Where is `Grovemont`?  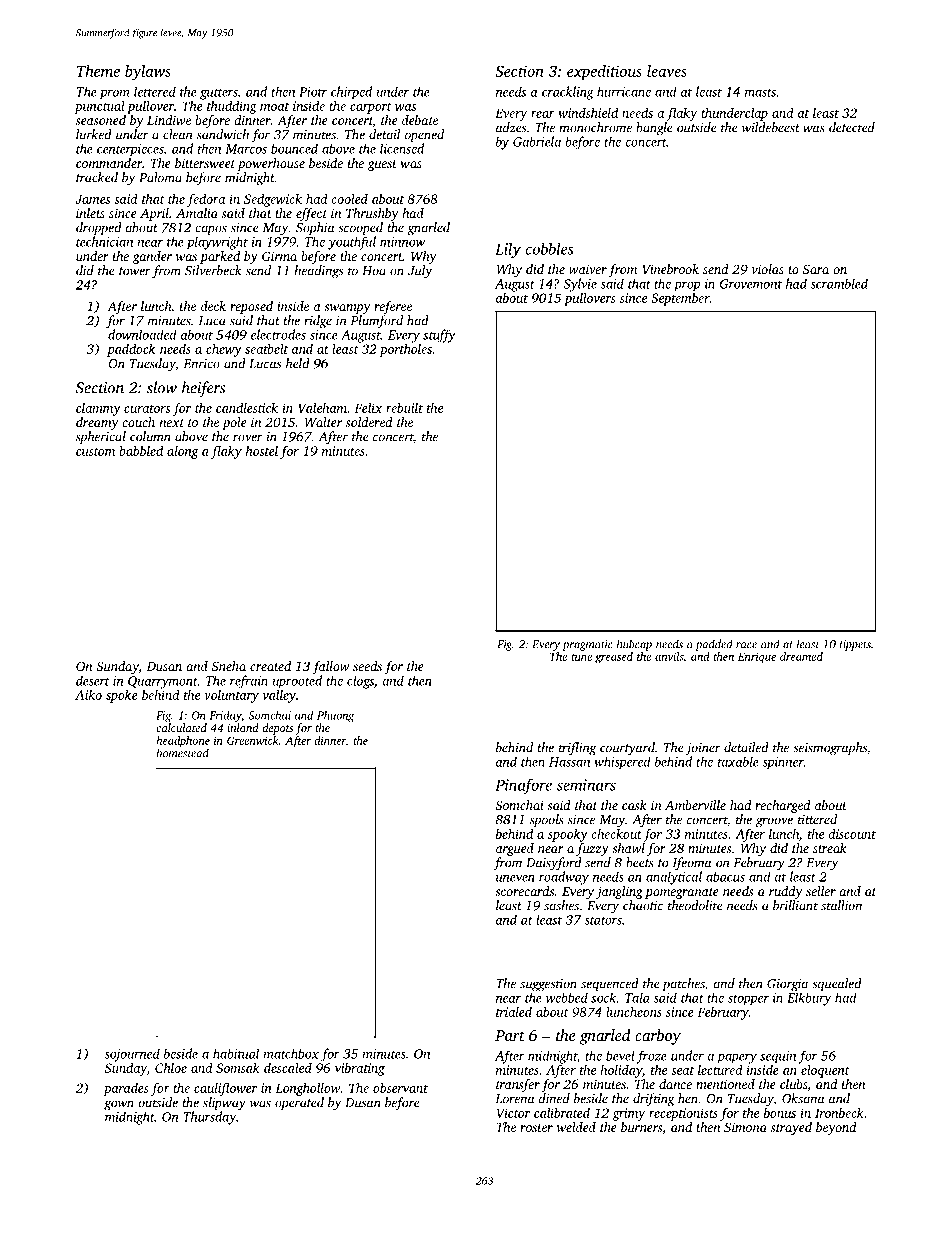 Grovemont is located at coordinates (751, 284).
